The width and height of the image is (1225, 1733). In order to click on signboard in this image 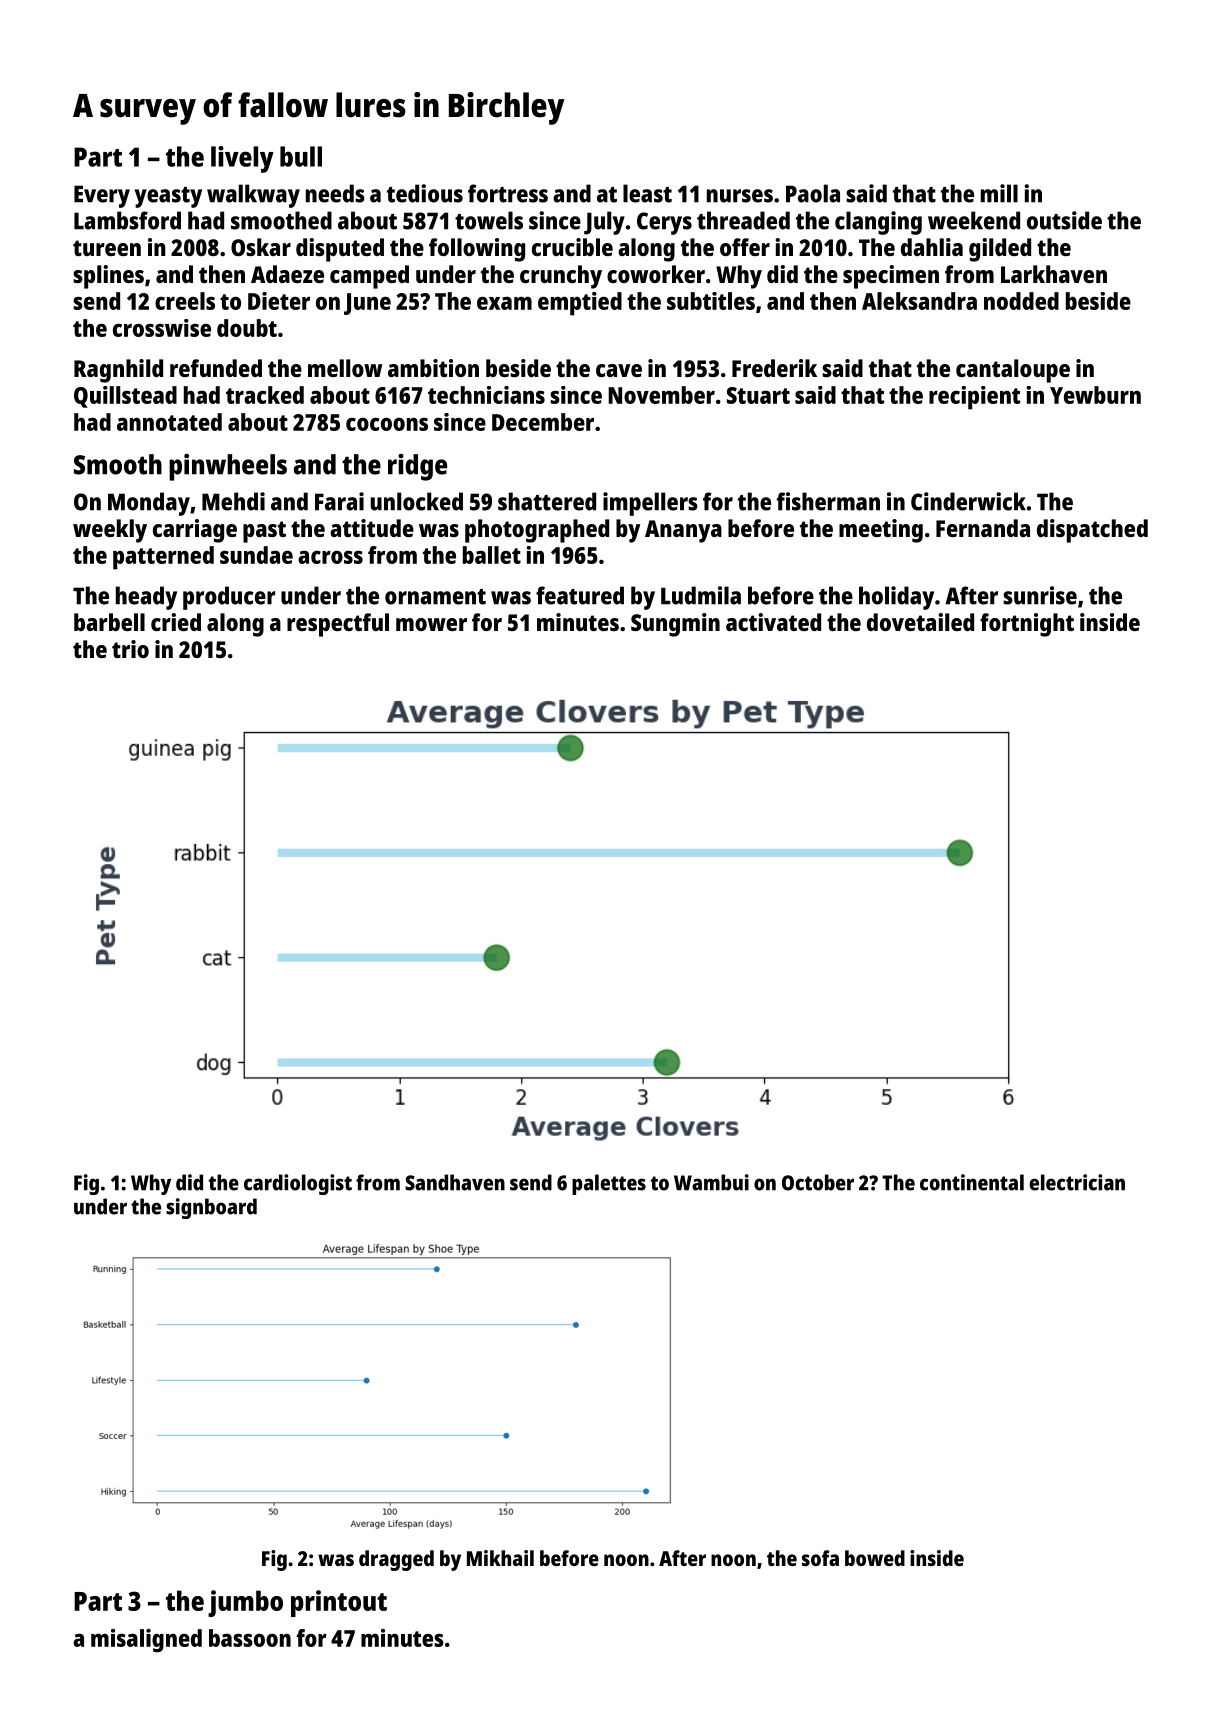, I will do `click(211, 1208)`.
